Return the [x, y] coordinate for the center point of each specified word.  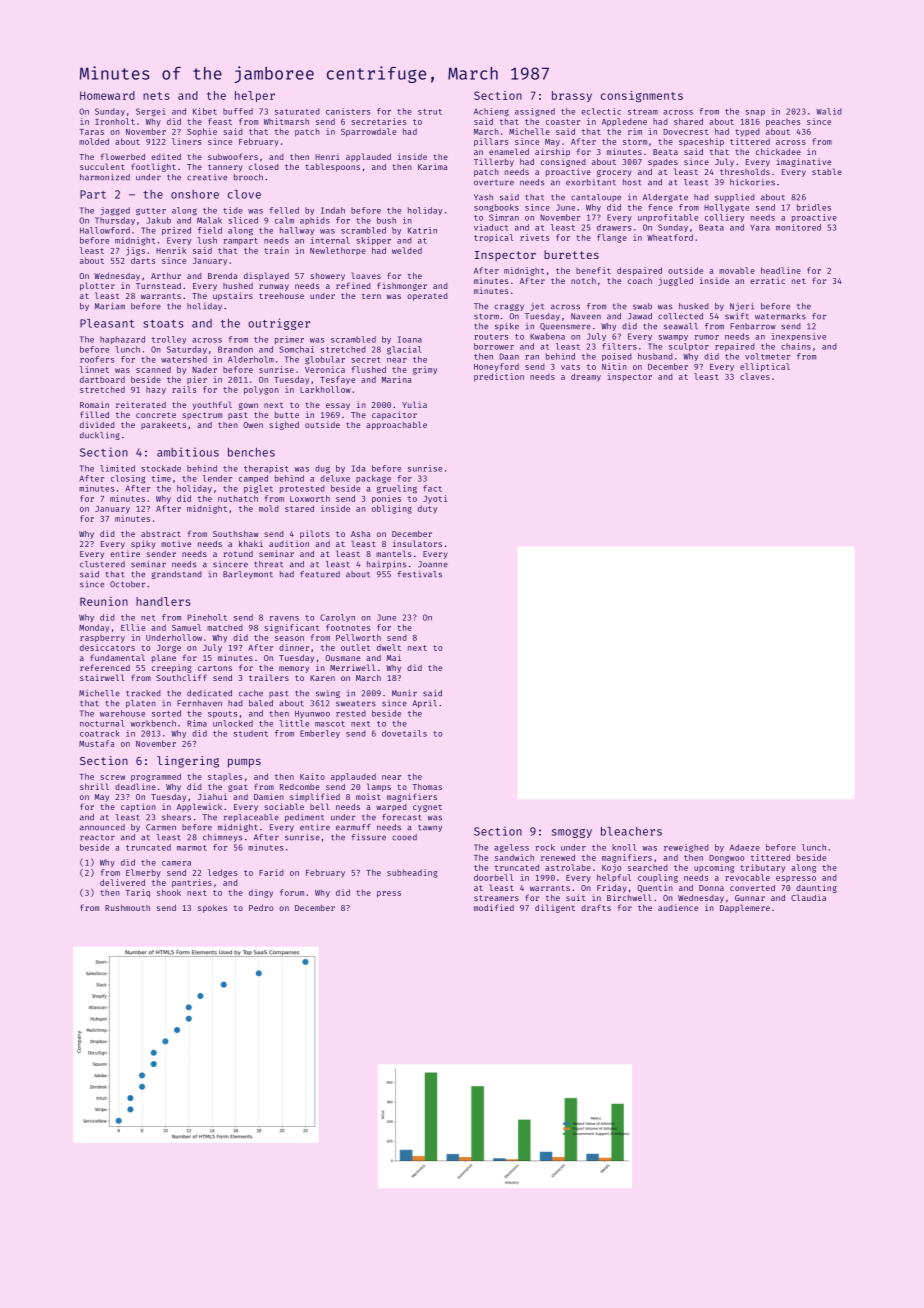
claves [755, 376]
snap [755, 113]
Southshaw [236, 534]
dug [322, 469]
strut [430, 112]
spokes [212, 909]
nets [156, 96]
